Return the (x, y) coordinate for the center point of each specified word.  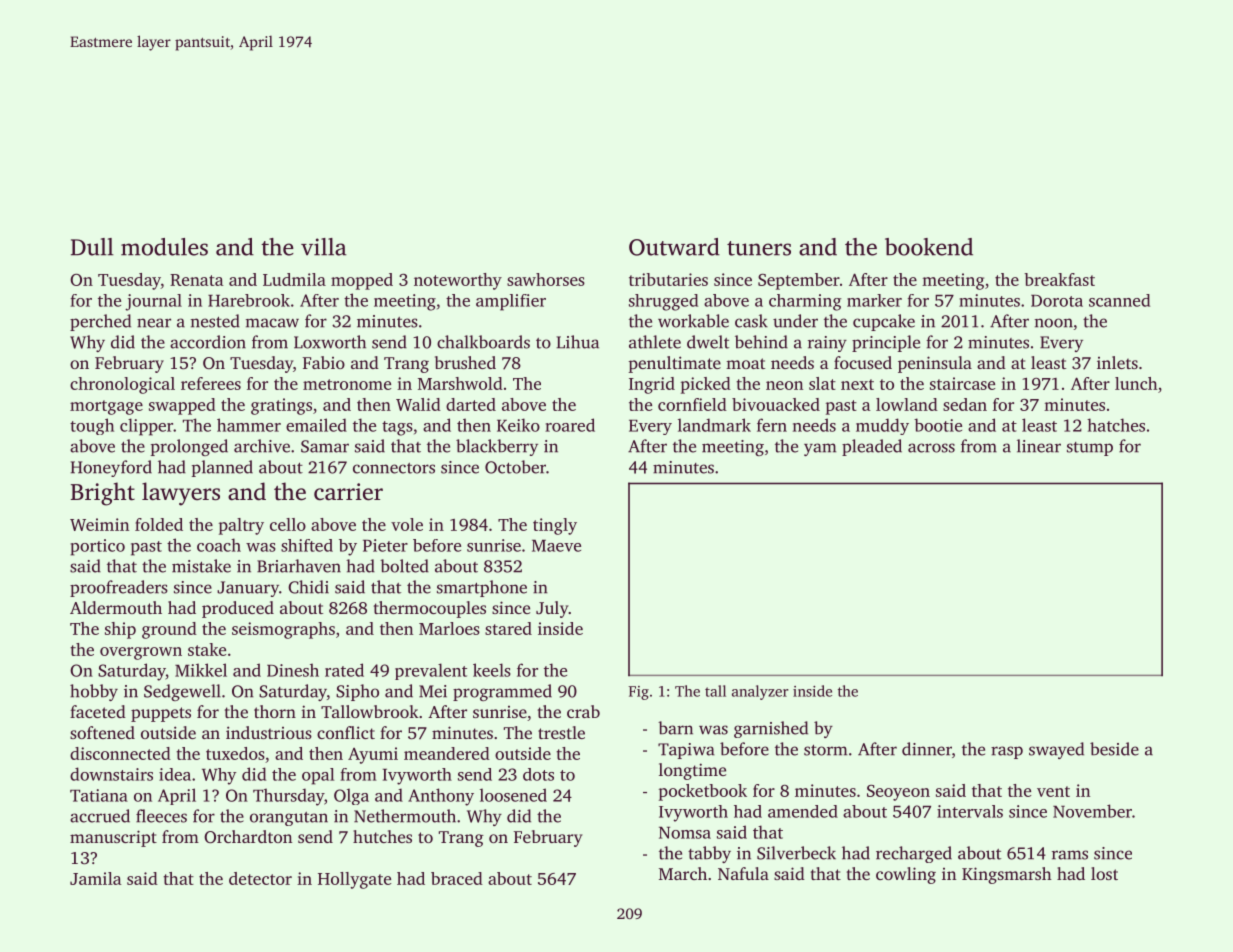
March (683, 873)
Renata (197, 280)
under (795, 321)
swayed (1056, 750)
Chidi (308, 587)
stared (508, 628)
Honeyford (111, 468)
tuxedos (235, 753)
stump (1090, 449)
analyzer (760, 692)
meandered (447, 753)
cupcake (884, 322)
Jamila (96, 878)
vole (407, 524)
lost (1104, 873)
